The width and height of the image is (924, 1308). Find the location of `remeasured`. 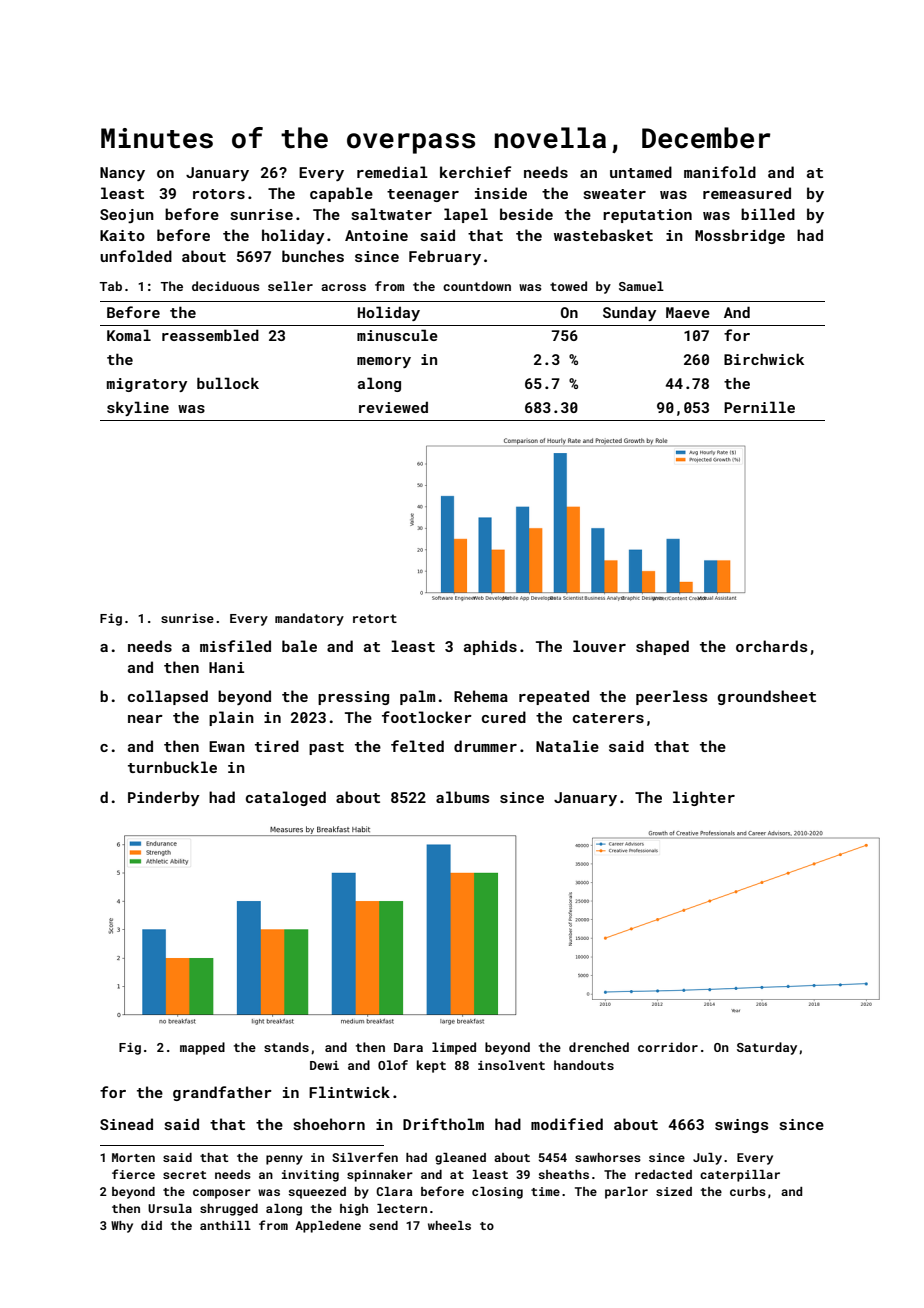

remeasured is located at coordinates (747, 193).
